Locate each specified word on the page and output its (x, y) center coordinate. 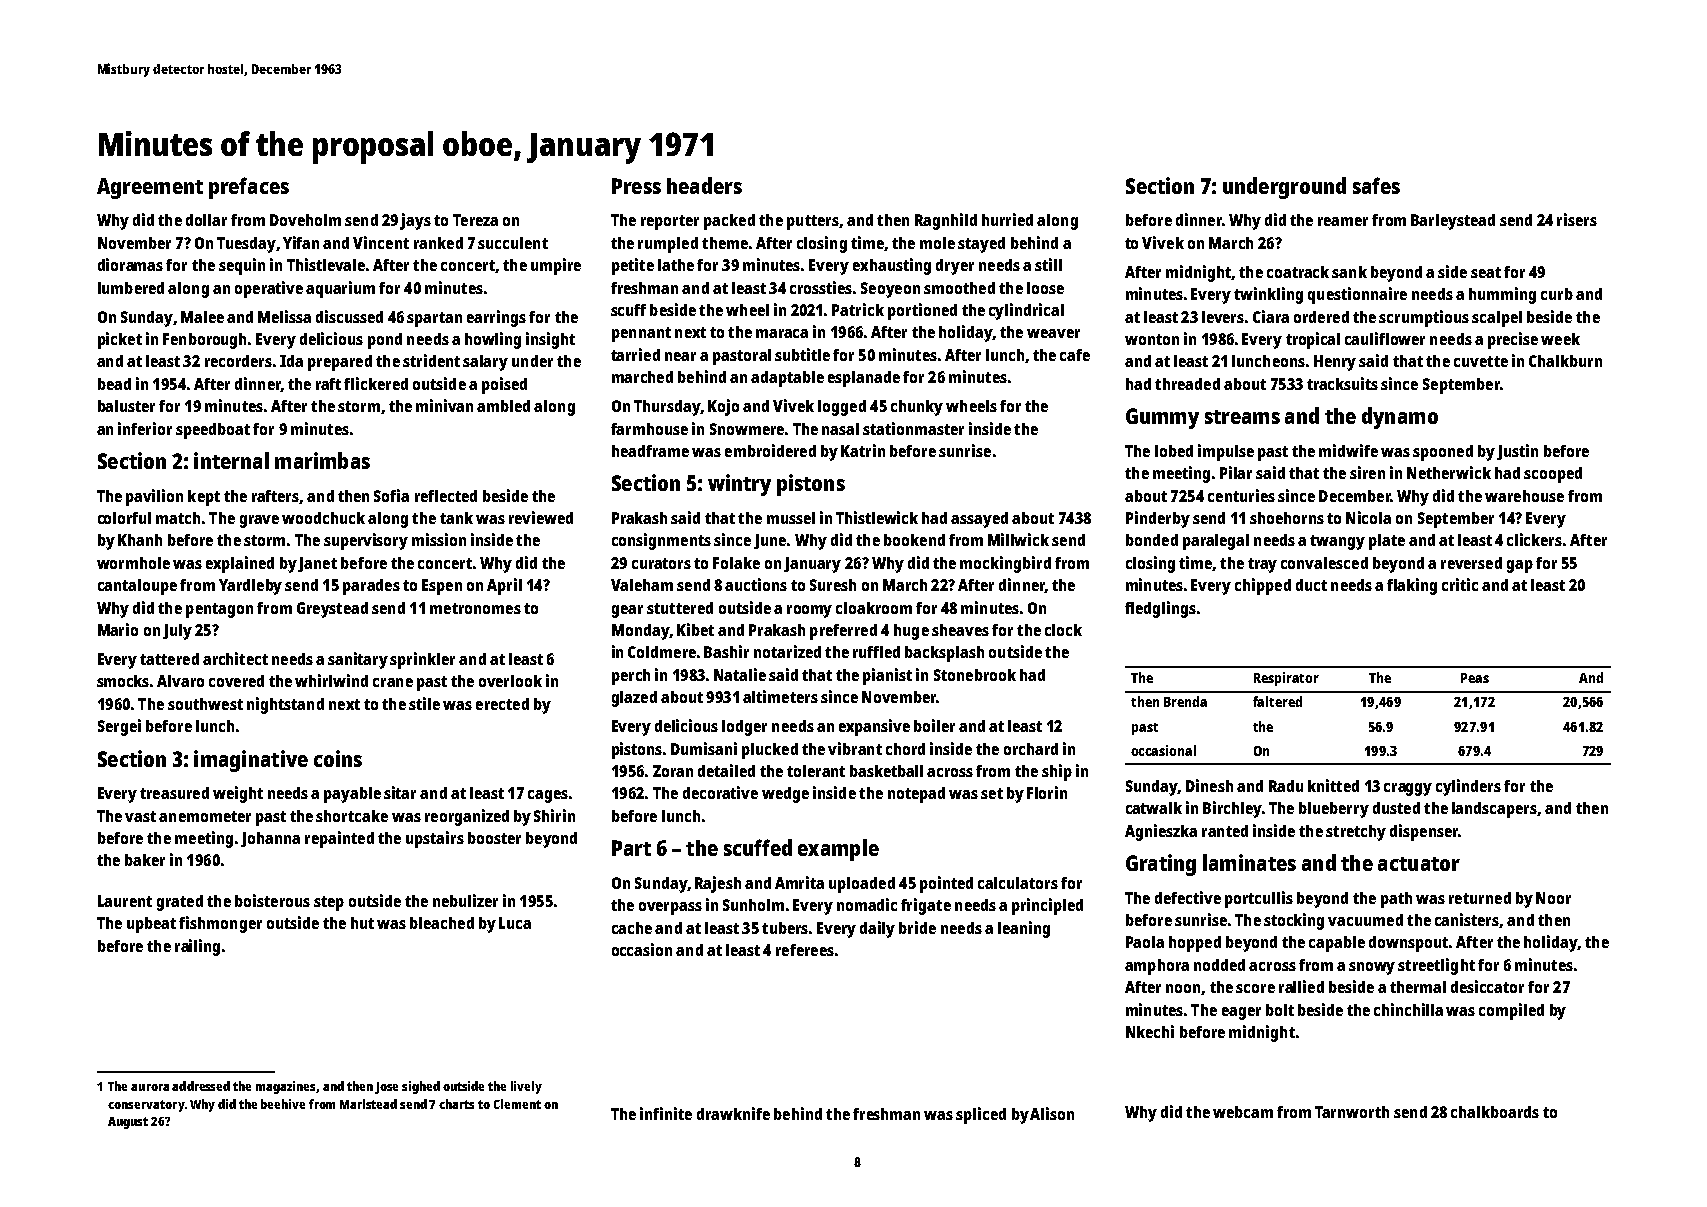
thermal (1418, 987)
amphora (1157, 967)
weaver (1053, 333)
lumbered (131, 288)
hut (362, 923)
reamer (1343, 221)
